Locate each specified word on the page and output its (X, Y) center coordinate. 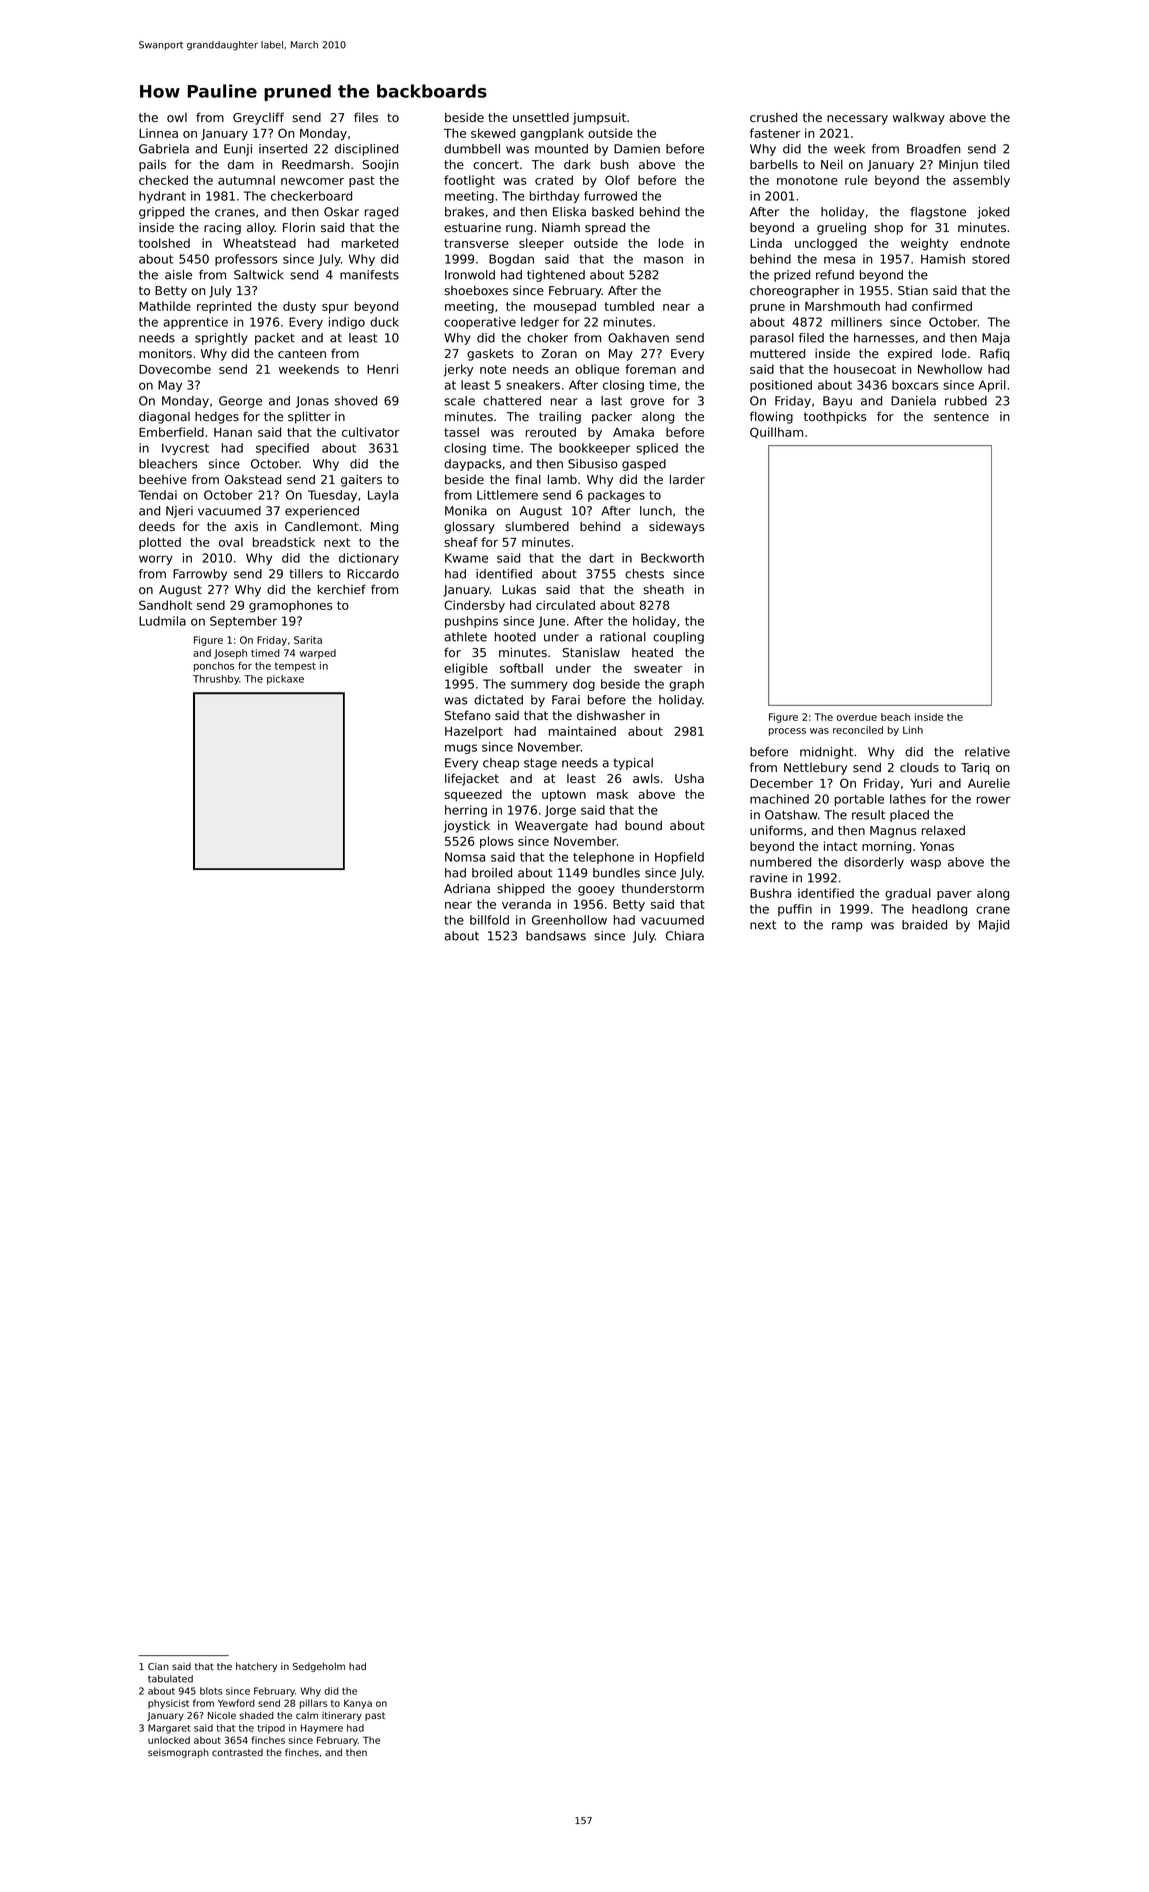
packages (616, 496)
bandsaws (556, 936)
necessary (857, 120)
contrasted (237, 1752)
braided (924, 925)
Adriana (467, 888)
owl (177, 117)
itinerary (342, 1716)
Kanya (358, 1704)
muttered (777, 353)
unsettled (541, 117)
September (243, 622)
